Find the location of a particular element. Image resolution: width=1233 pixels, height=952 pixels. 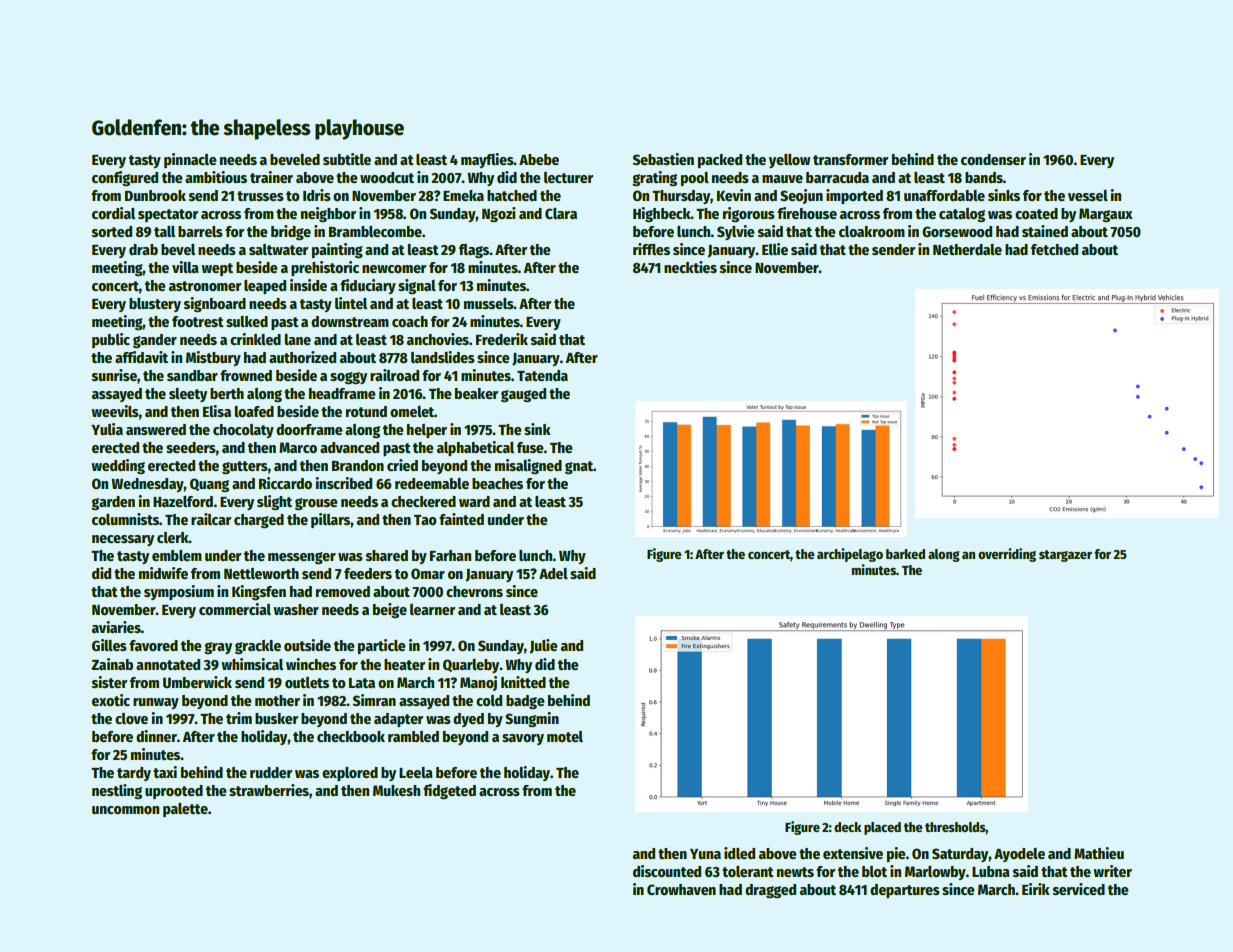

pinnacle is located at coordinates (190, 160).
